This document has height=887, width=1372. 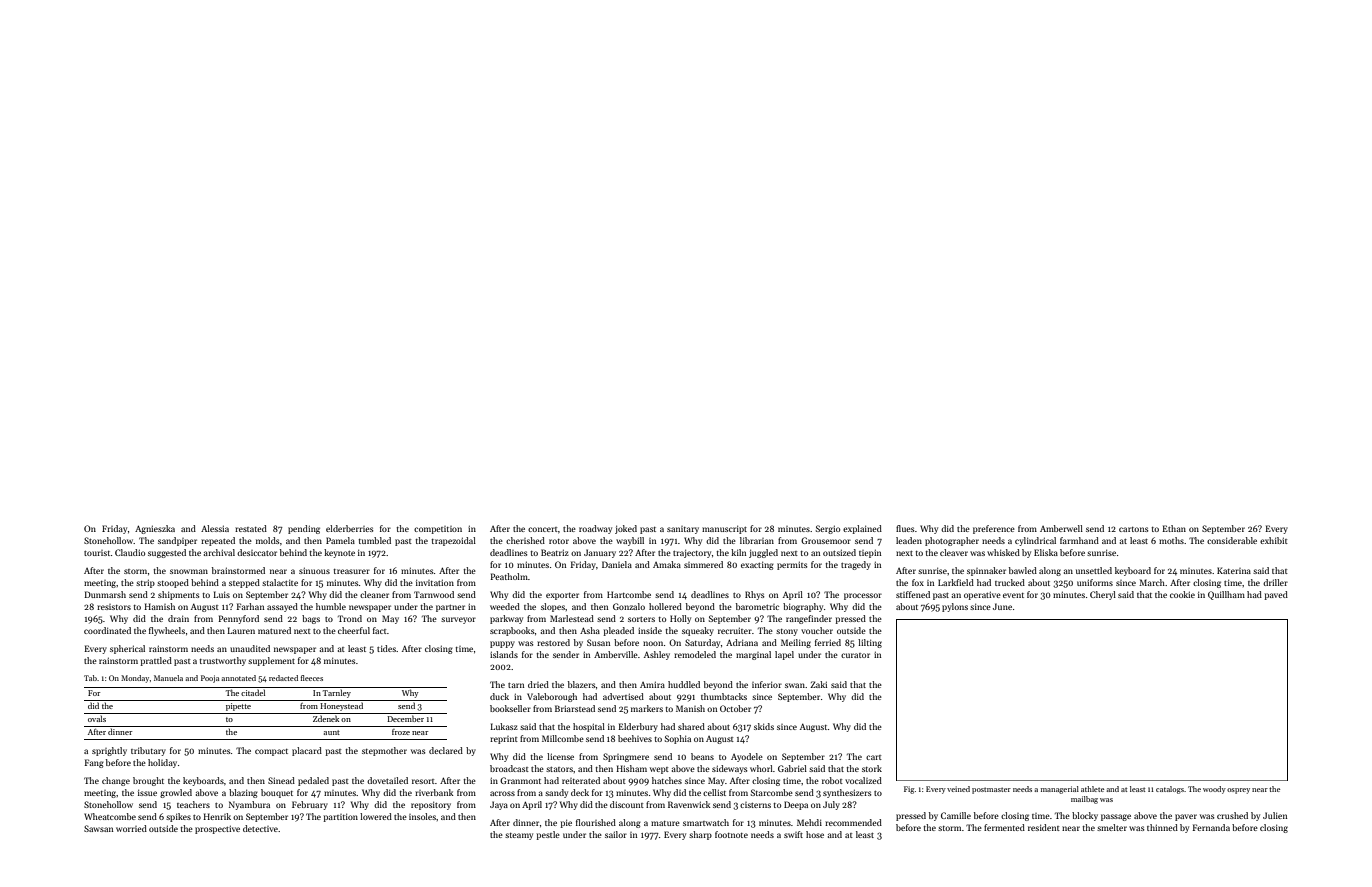 I want to click on Springmere, so click(x=626, y=757).
